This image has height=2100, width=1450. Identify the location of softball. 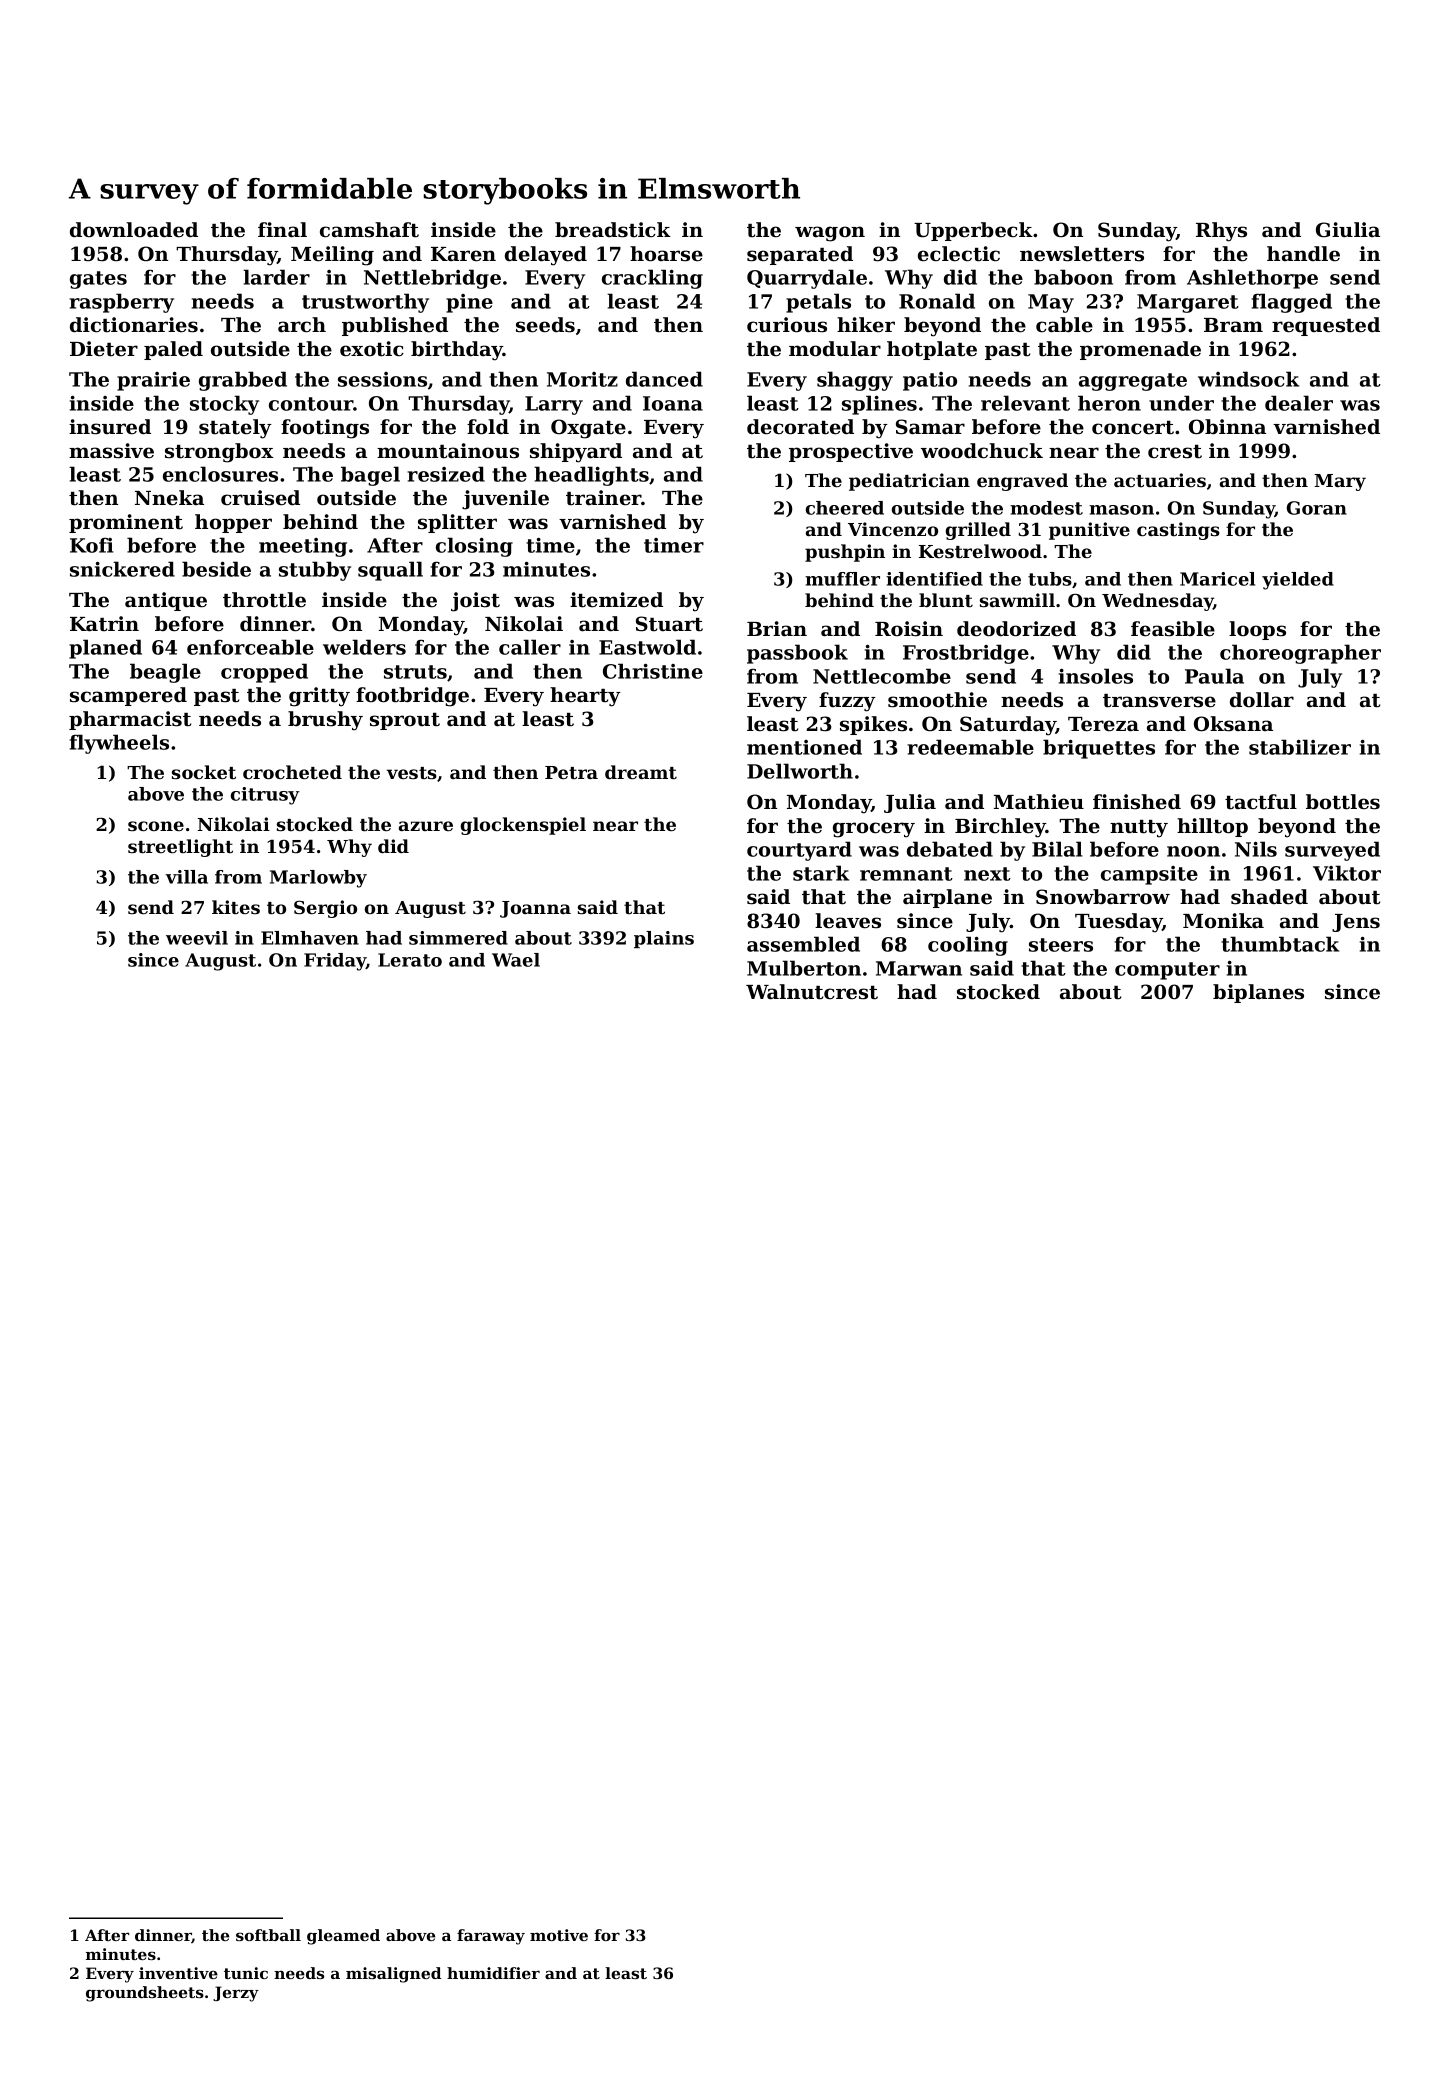
(268, 1935).
